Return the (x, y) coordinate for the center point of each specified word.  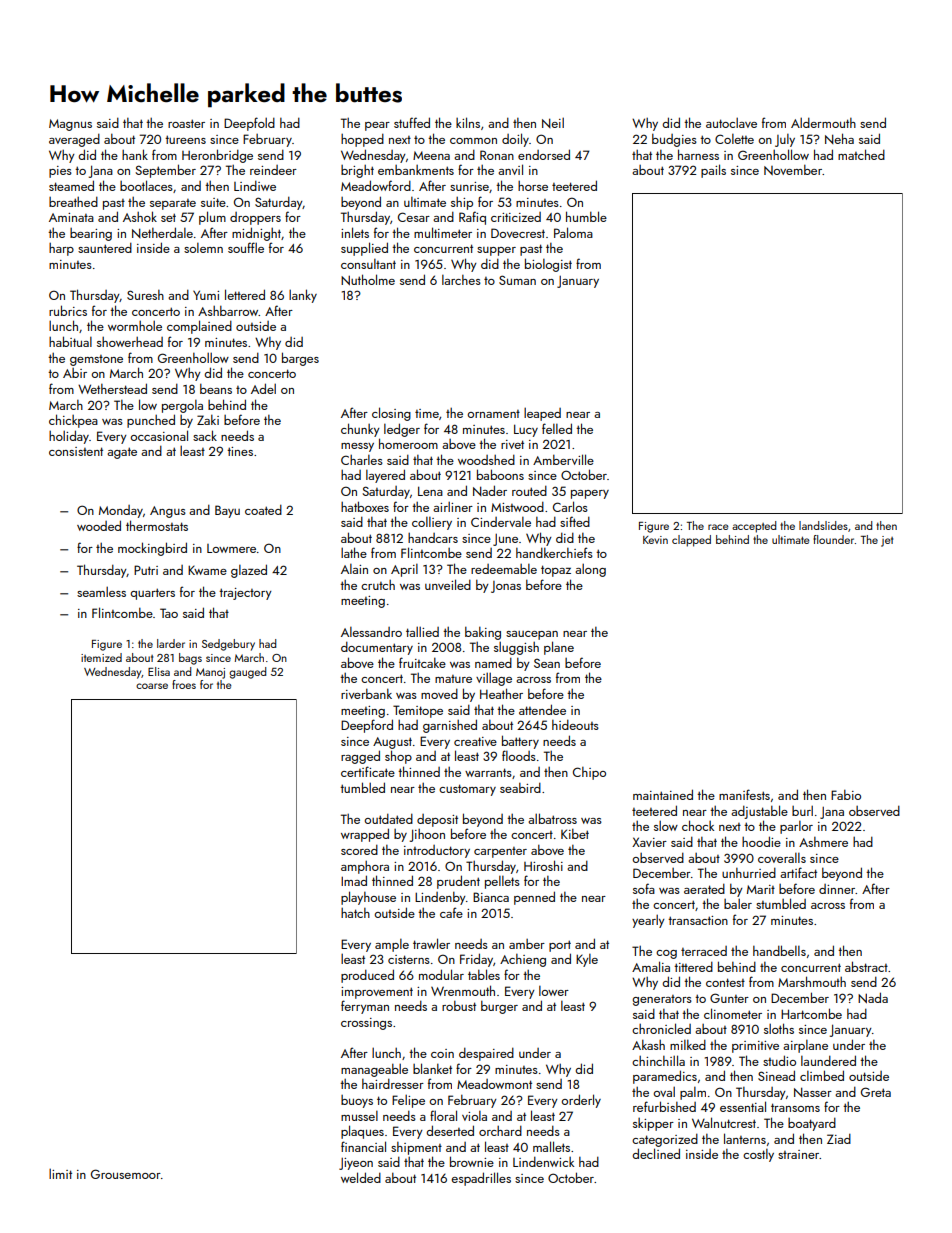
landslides (823, 525)
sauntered (105, 247)
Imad (354, 880)
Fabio (846, 795)
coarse (152, 686)
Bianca (491, 897)
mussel (359, 1116)
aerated (704, 888)
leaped (542, 414)
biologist (548, 265)
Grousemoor (126, 1174)
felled (557, 428)
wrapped (365, 835)
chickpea (73, 421)
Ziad (839, 1138)
